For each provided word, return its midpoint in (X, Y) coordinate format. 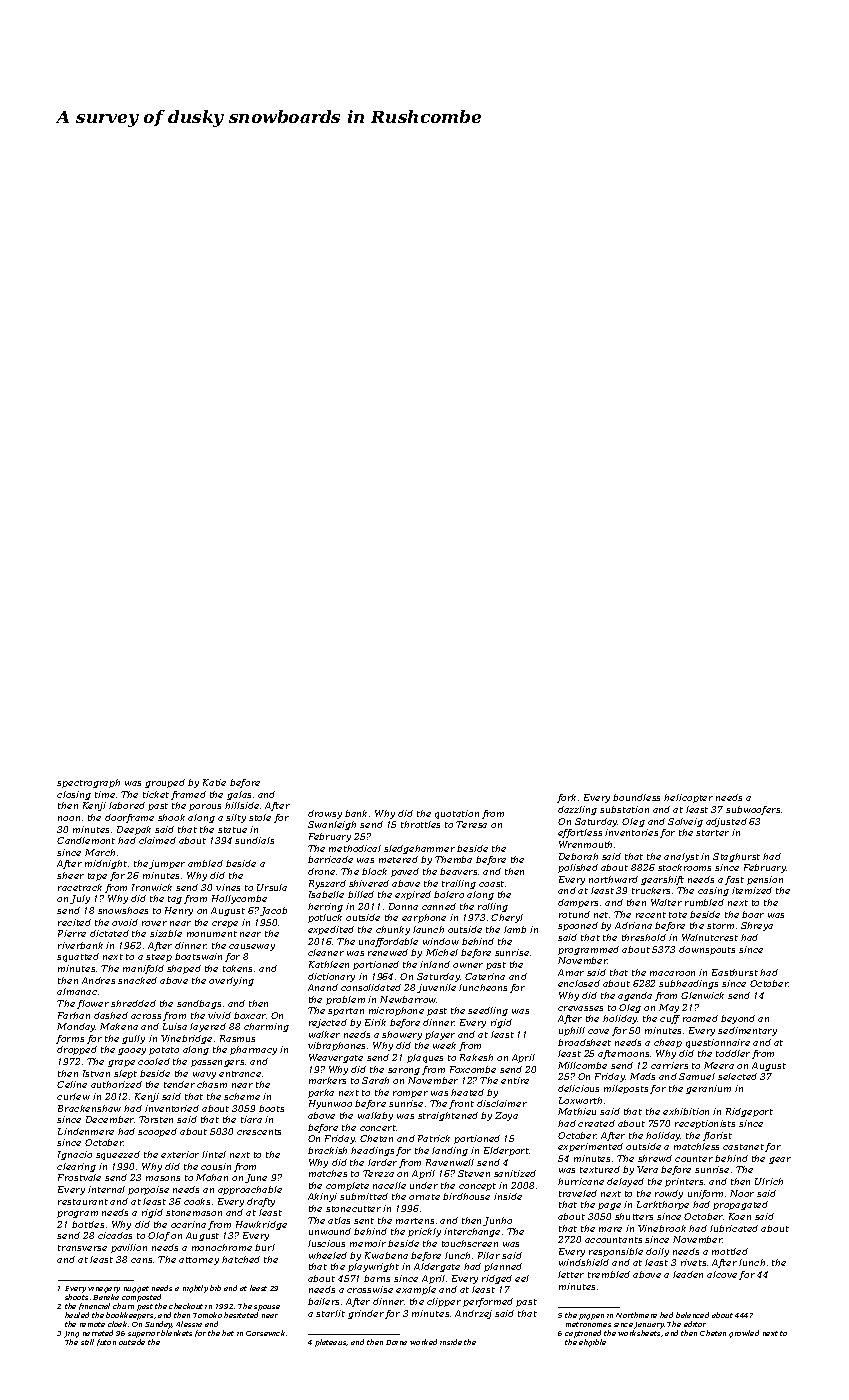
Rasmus (237, 1038)
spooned (578, 926)
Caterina (485, 976)
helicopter (688, 798)
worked (423, 1342)
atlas (339, 1220)
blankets (176, 1333)
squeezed (118, 1155)
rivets (693, 1262)
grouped (165, 783)
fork (566, 798)
